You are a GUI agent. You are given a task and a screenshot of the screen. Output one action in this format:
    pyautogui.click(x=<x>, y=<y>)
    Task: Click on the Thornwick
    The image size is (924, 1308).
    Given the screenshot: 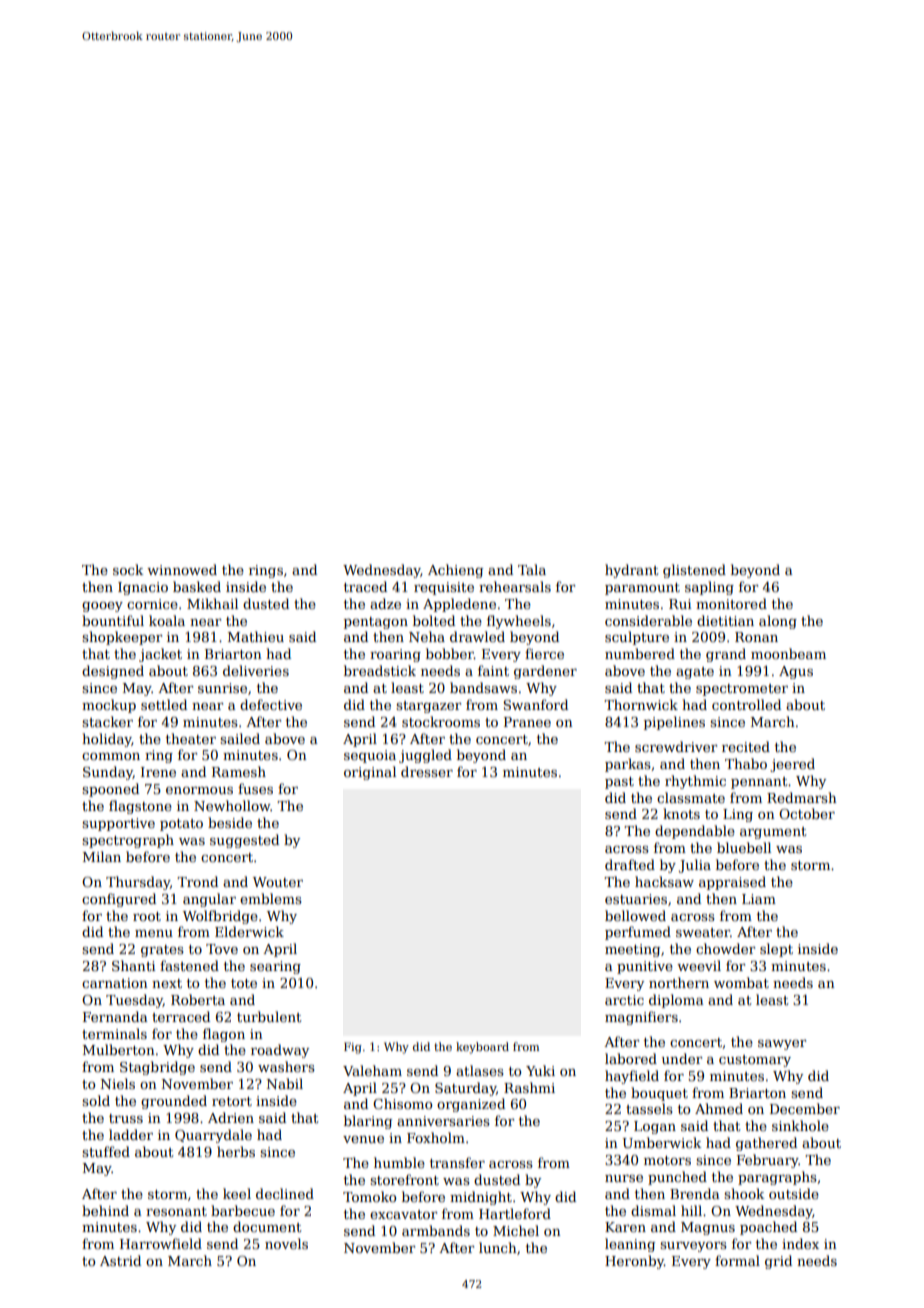 What is the action you would take?
    pyautogui.click(x=641, y=704)
